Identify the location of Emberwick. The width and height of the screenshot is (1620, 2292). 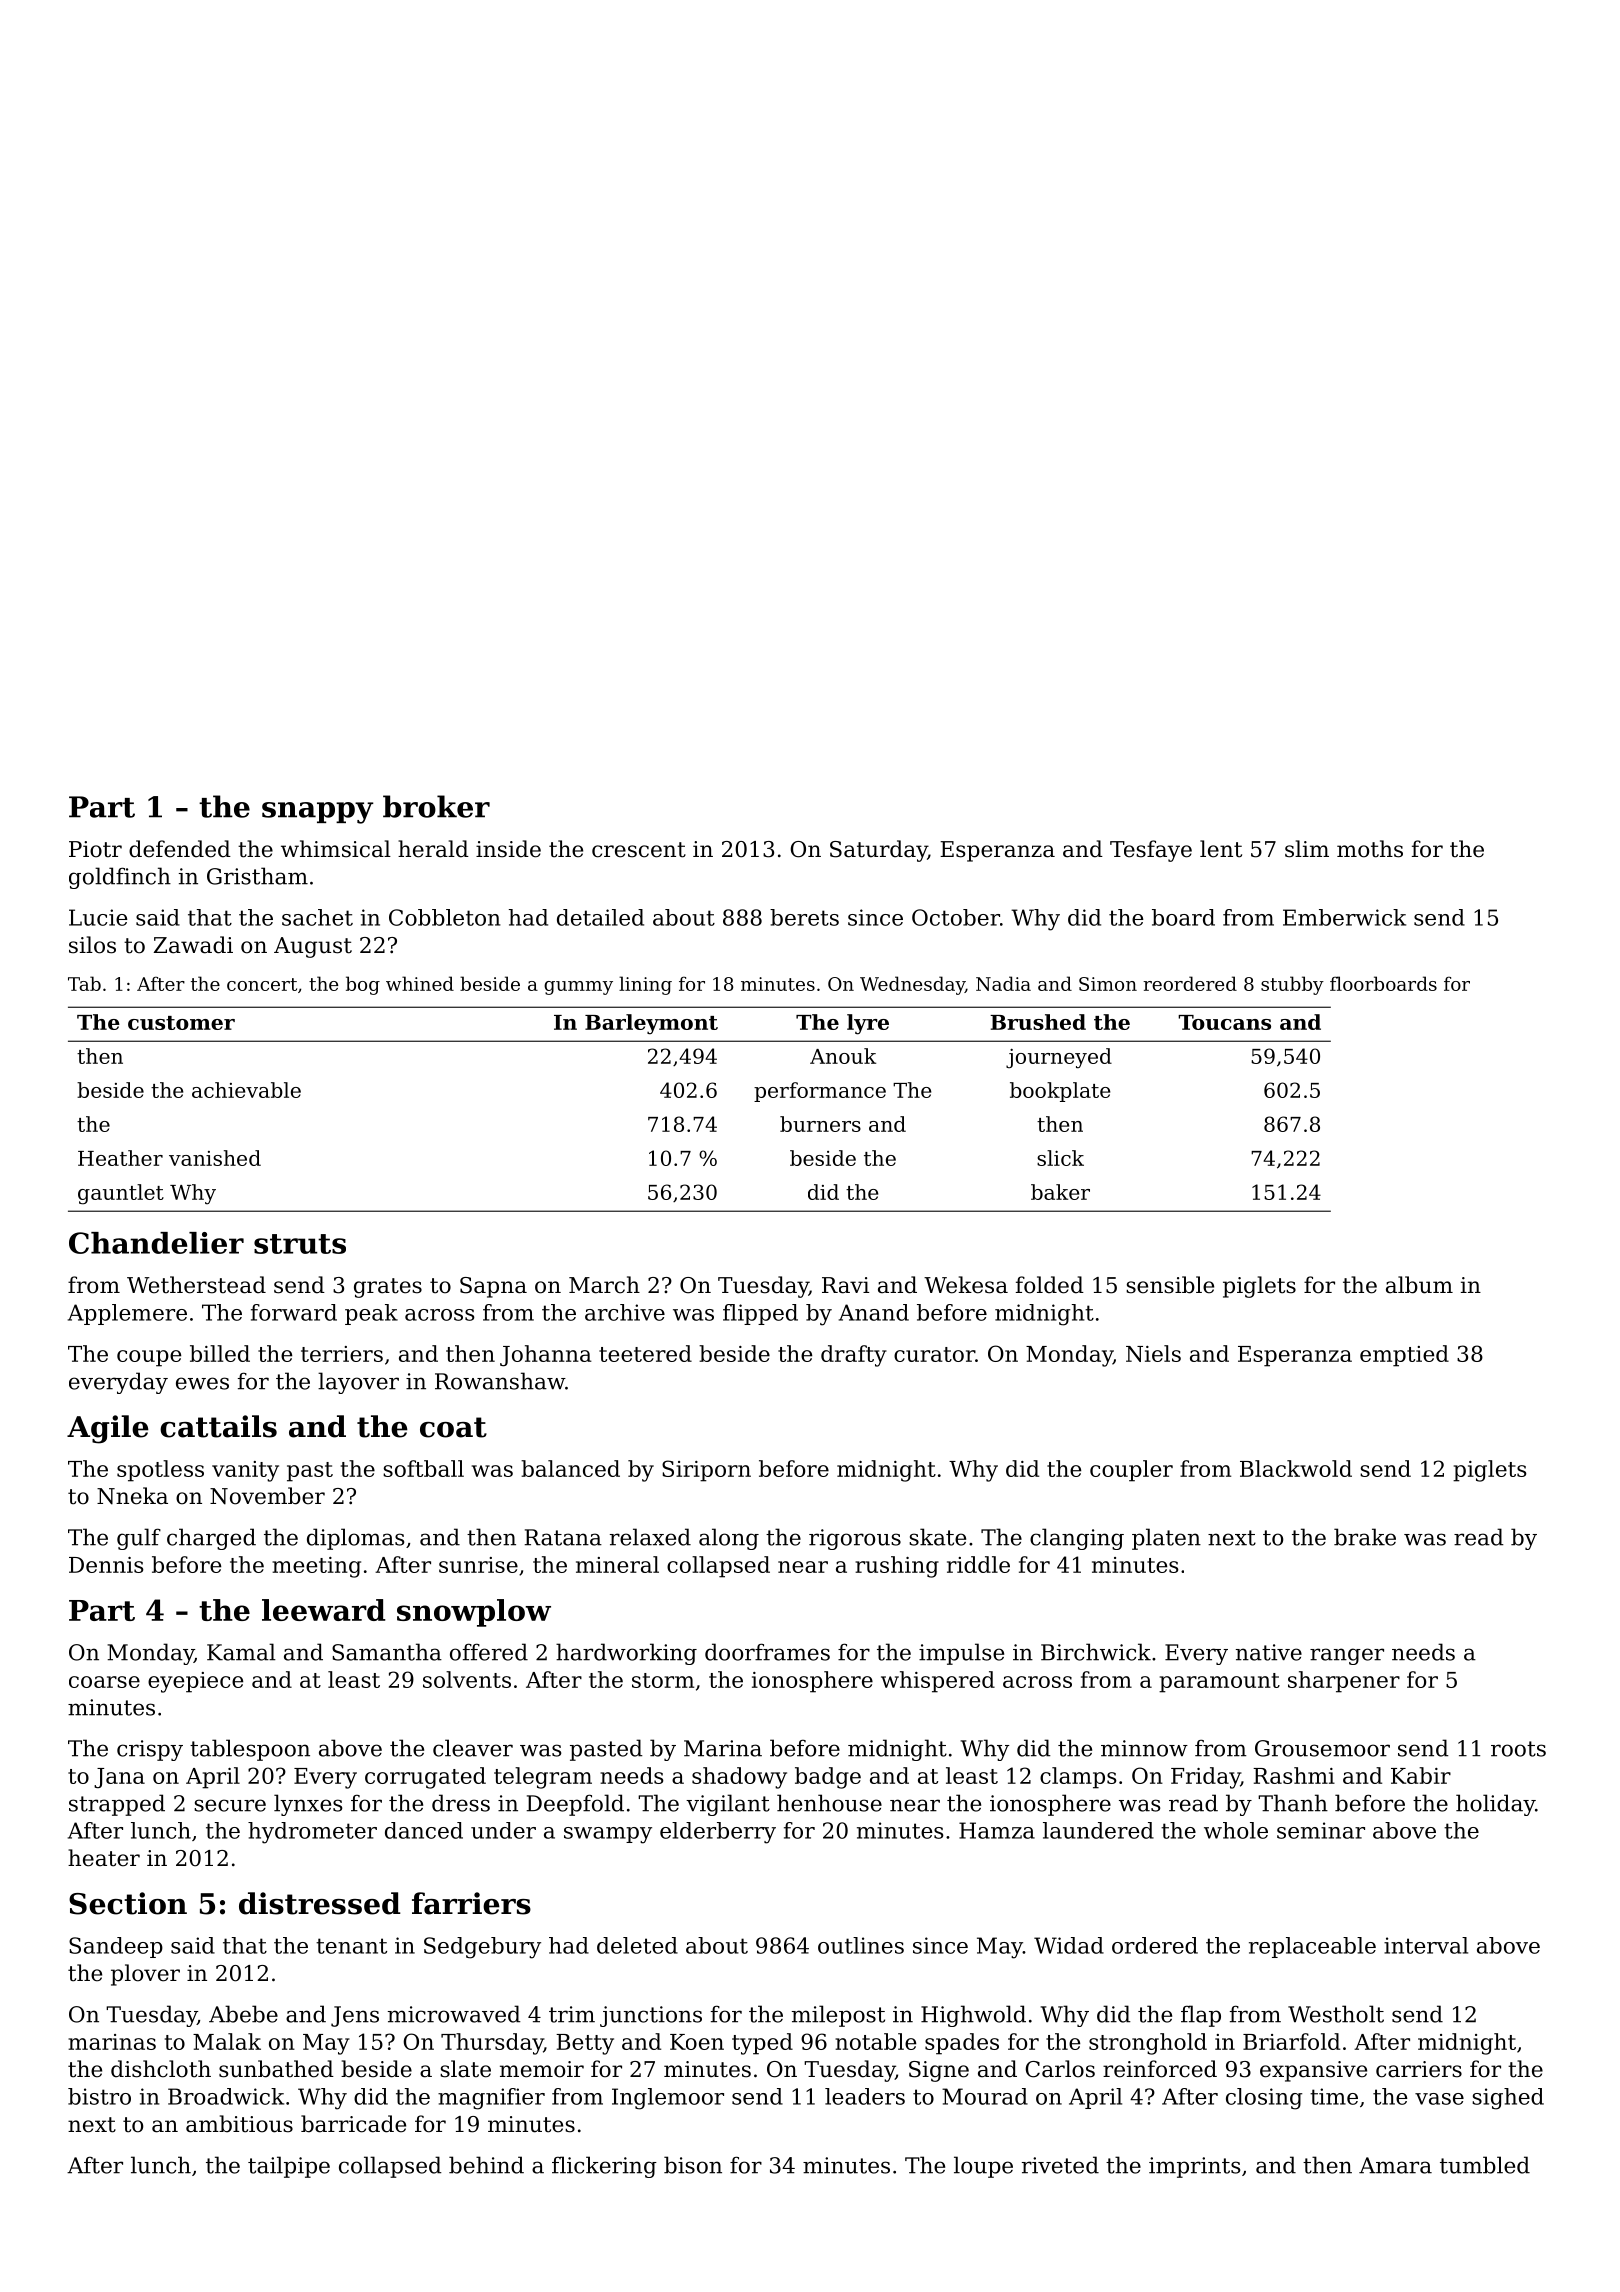
(1344, 917).
